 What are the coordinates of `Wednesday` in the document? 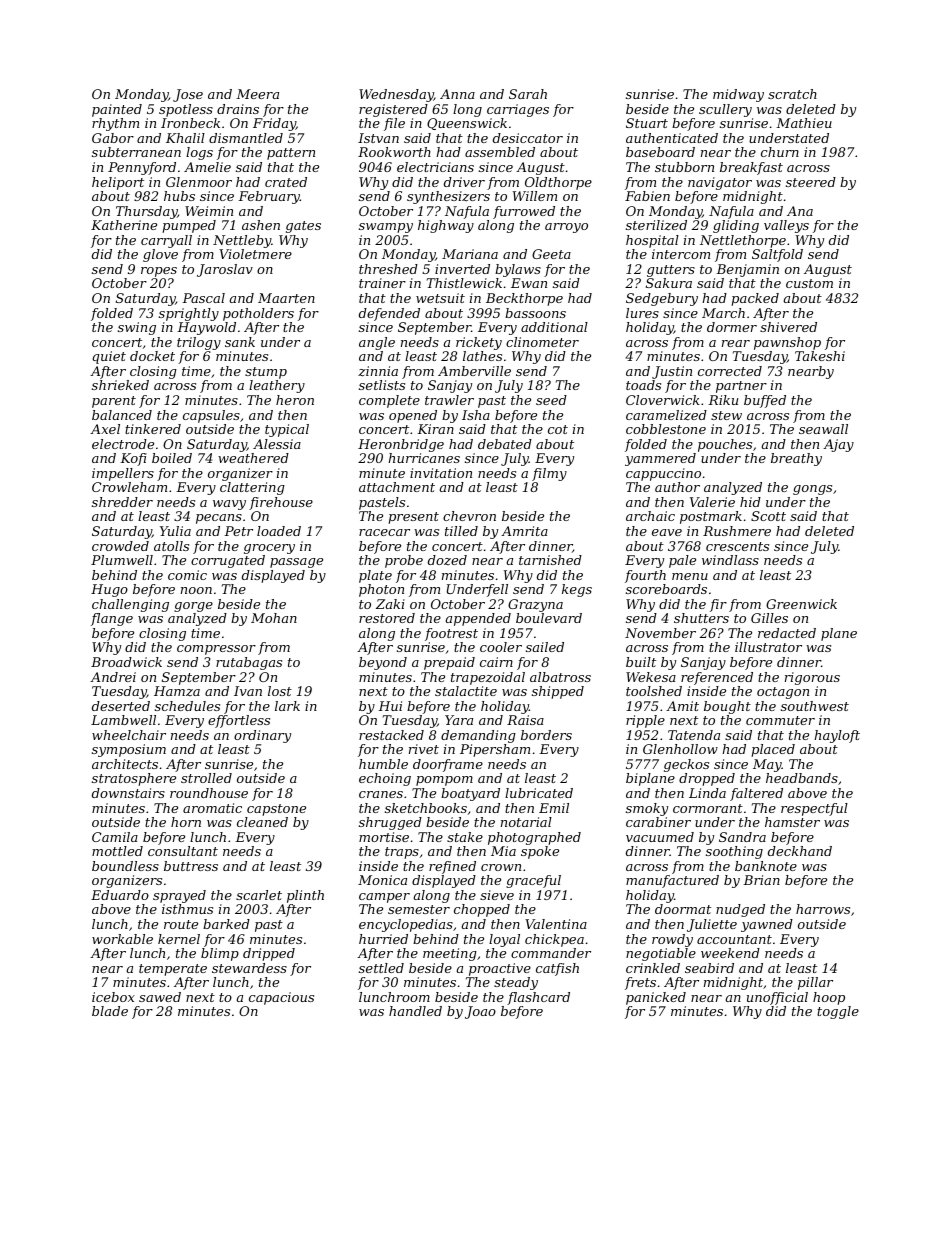 It's located at (396, 95).
